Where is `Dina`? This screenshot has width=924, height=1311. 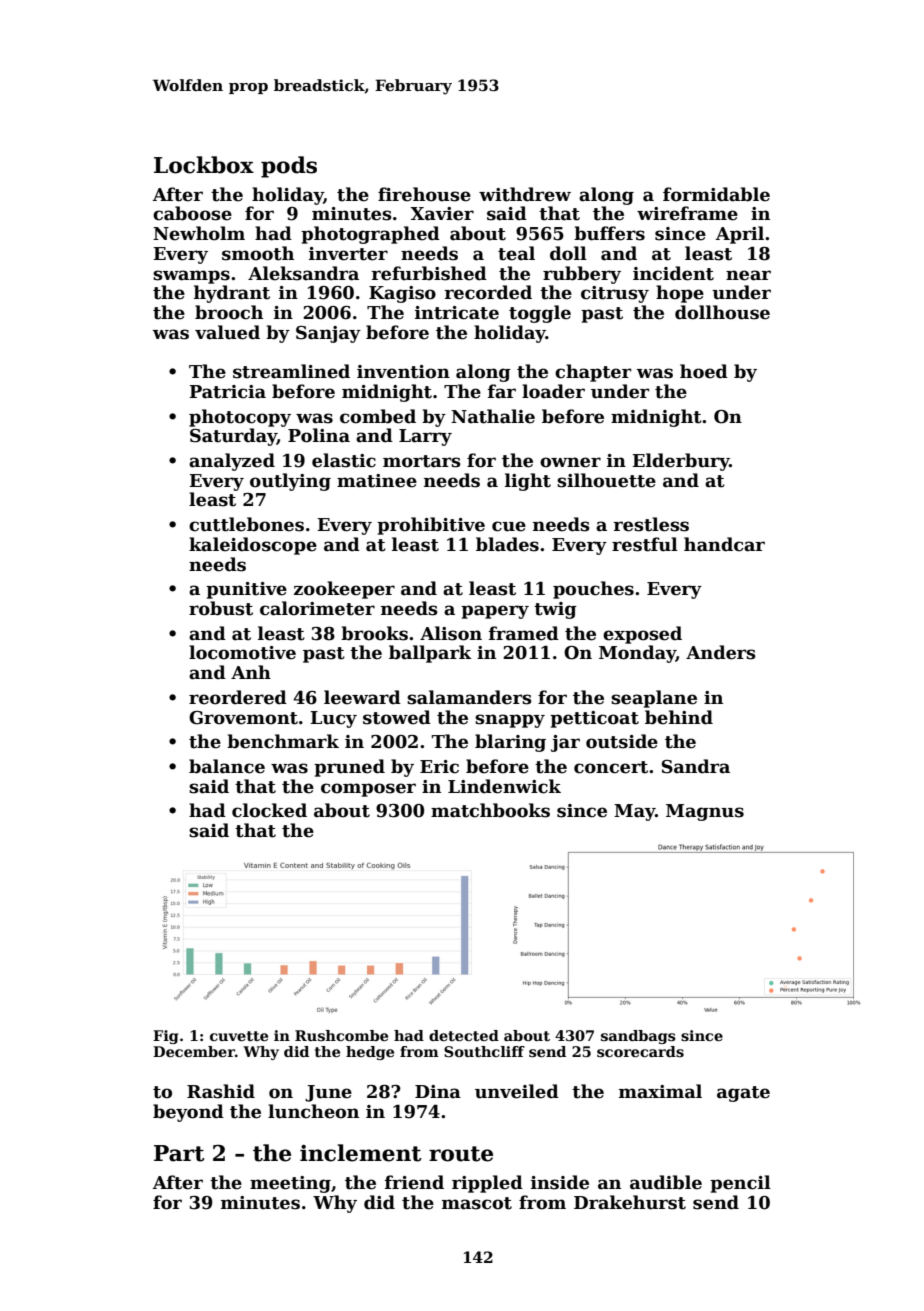
Dina is located at coordinates (438, 1092).
